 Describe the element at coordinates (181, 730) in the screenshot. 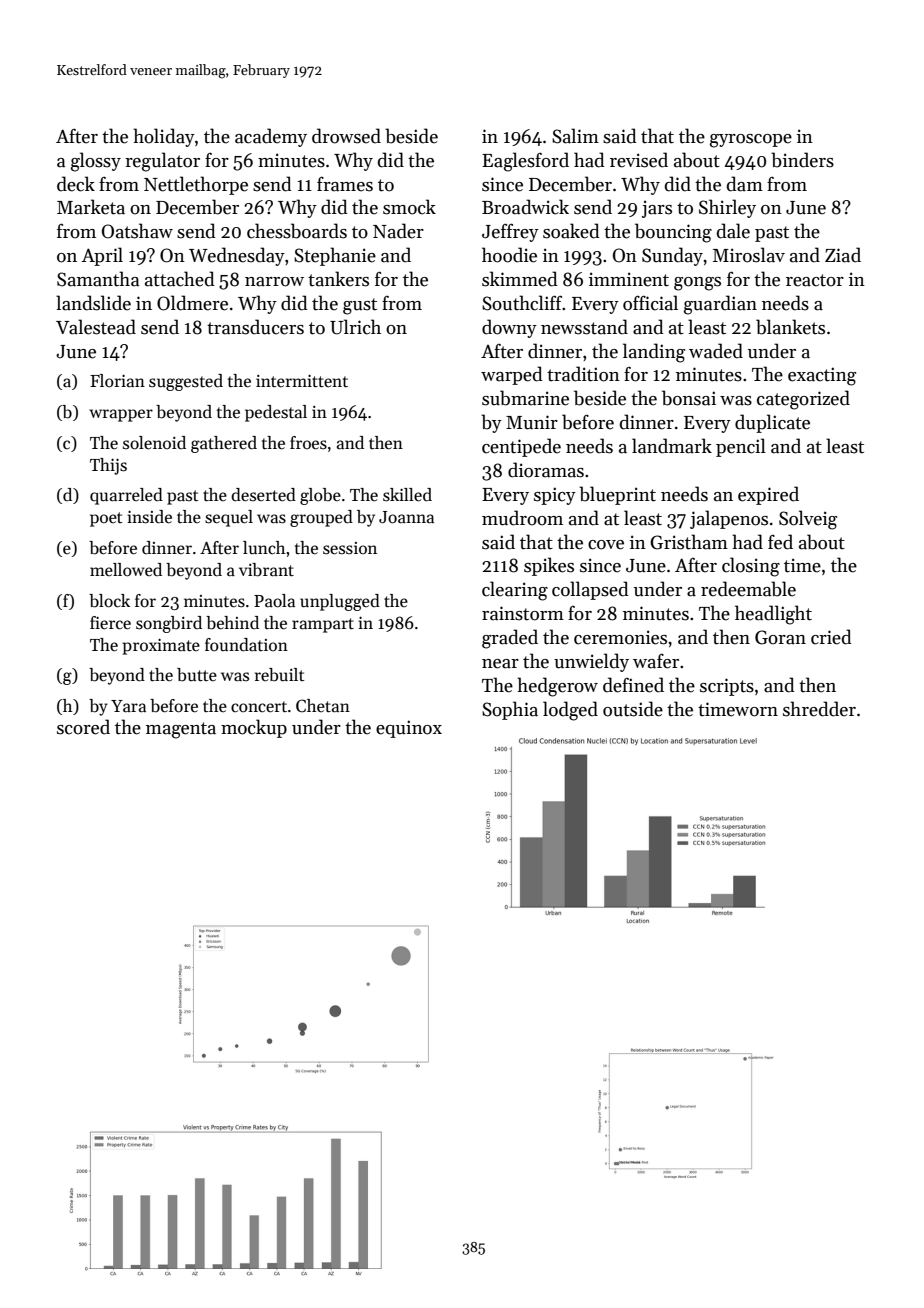

I see `magenta` at that location.
